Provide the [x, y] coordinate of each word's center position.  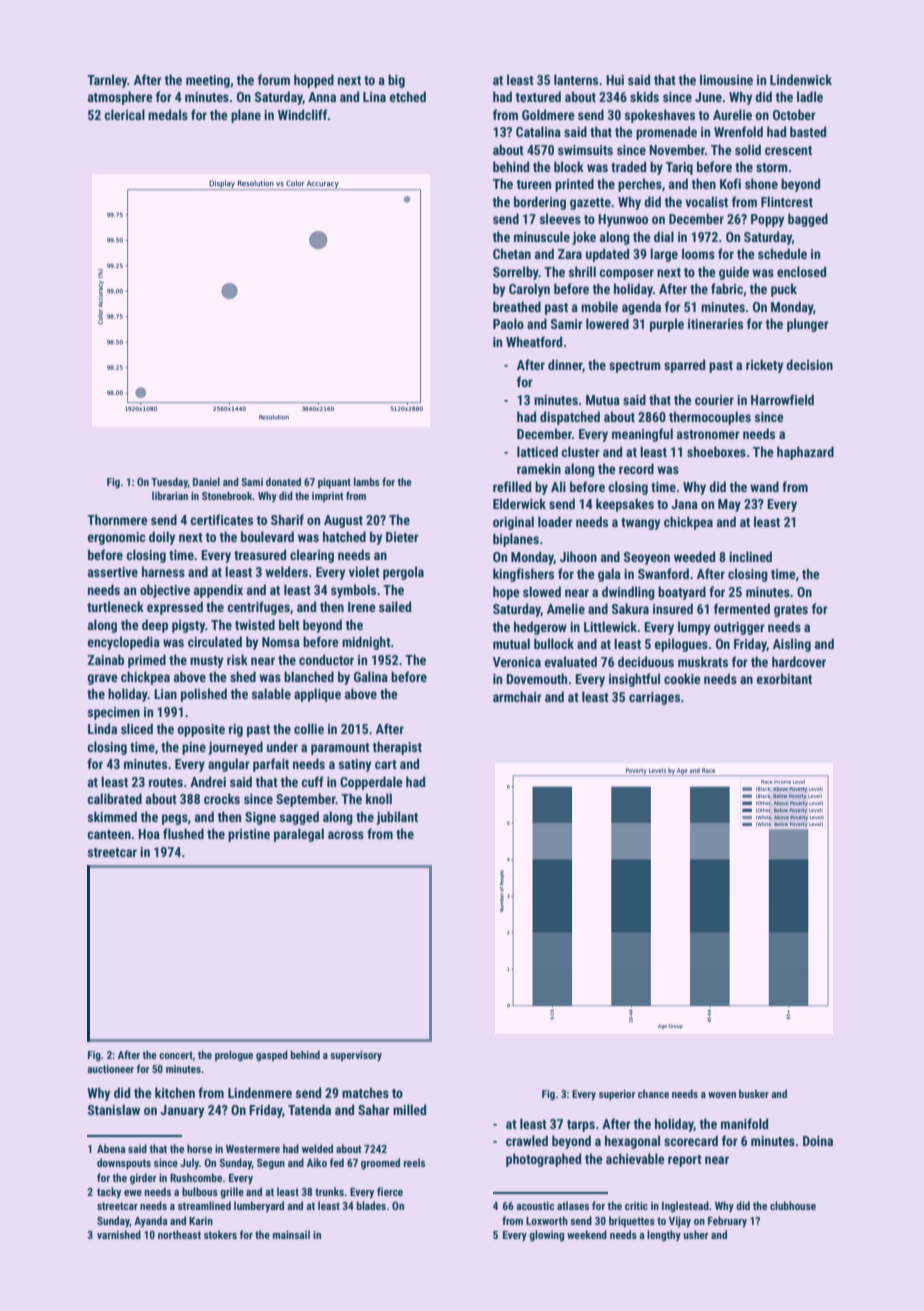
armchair [517, 696]
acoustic [535, 1206]
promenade [666, 133]
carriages [654, 698]
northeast [179, 1234]
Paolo [508, 323]
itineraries [715, 324]
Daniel [206, 481]
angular [229, 765]
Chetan [512, 253]
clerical [124, 114]
